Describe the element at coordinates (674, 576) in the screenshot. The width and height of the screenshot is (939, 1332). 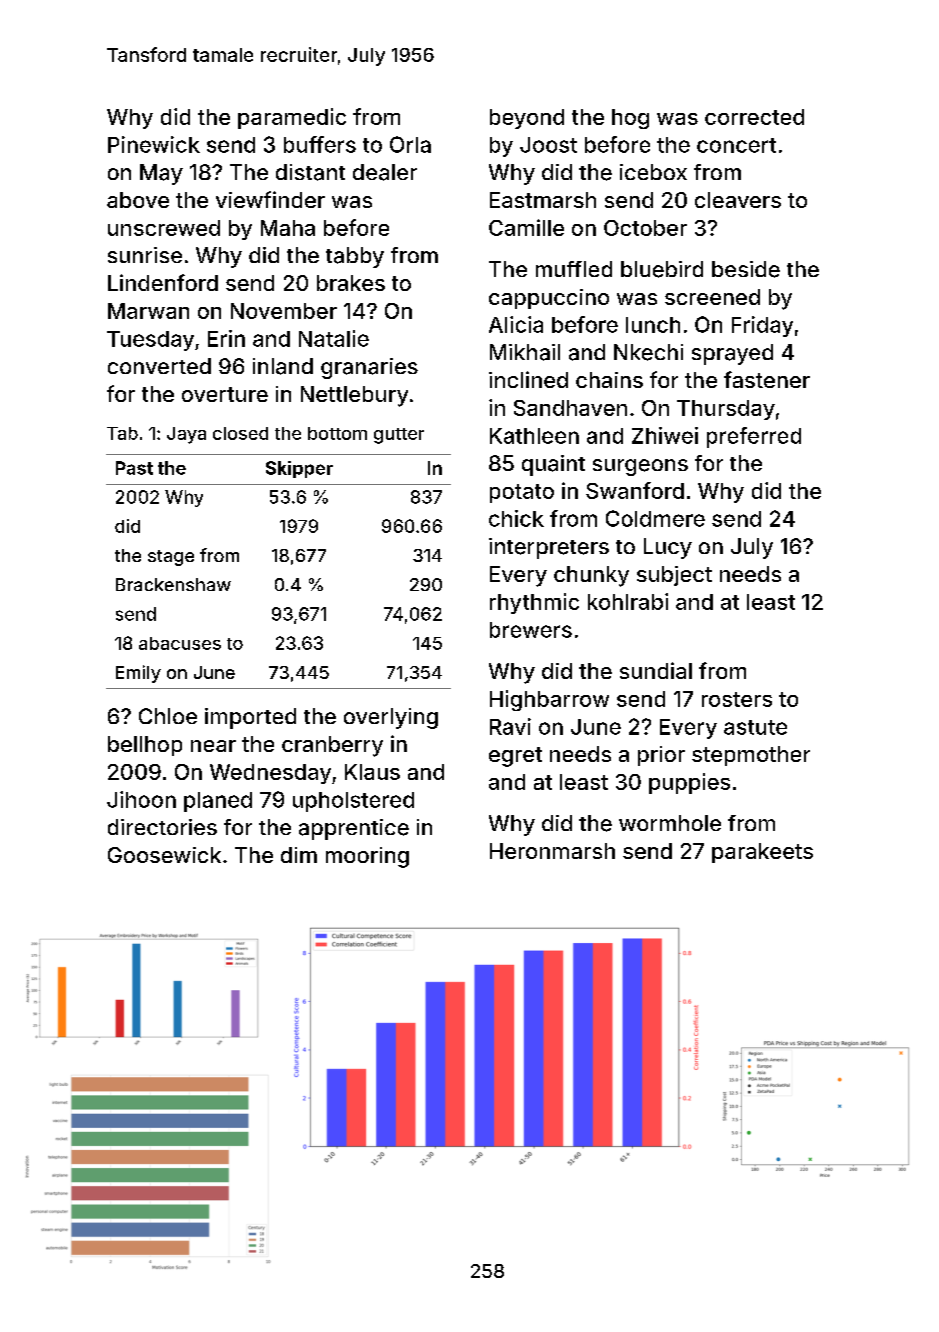
I see `subject` at that location.
